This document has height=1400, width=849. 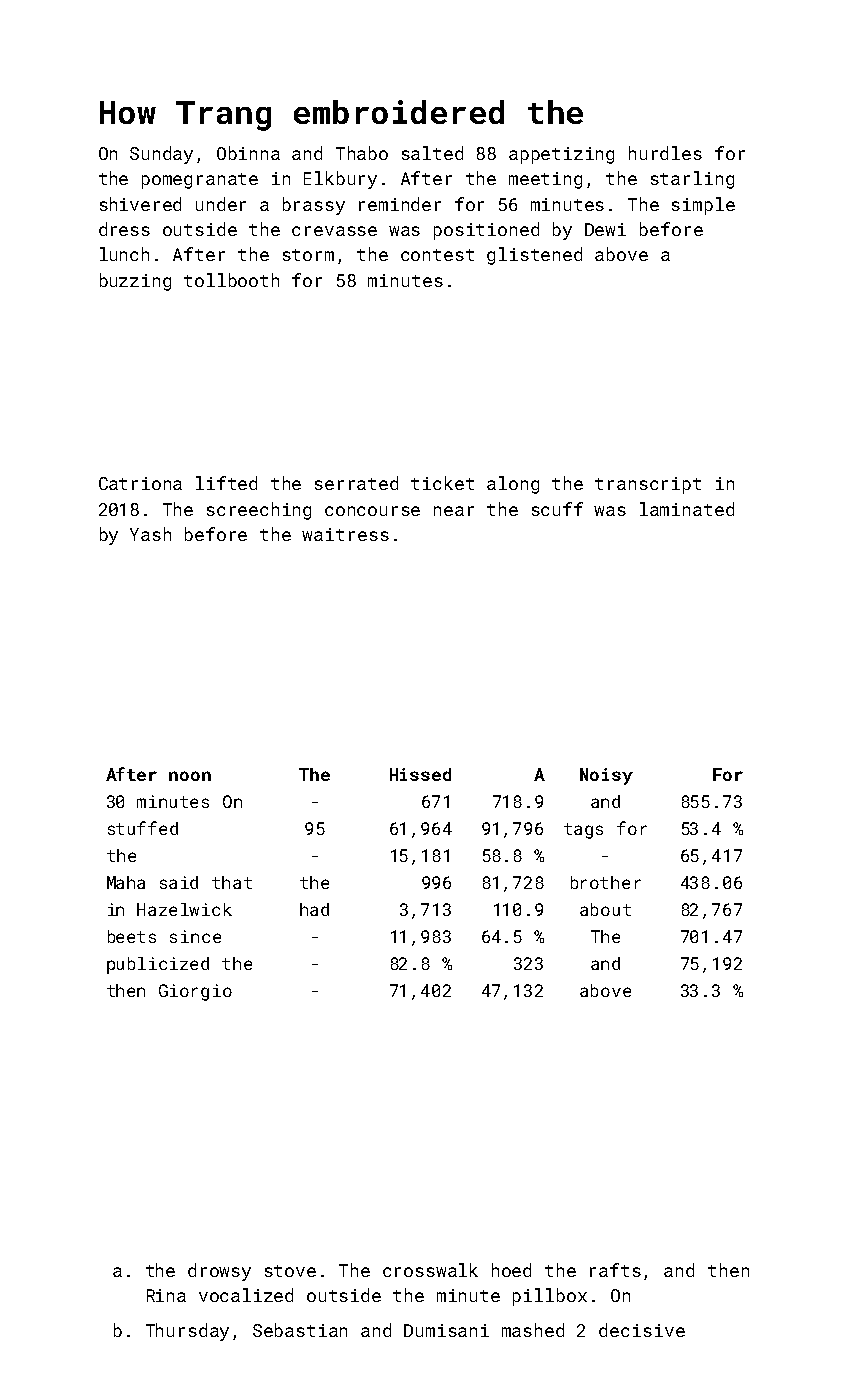 I want to click on serrated, so click(x=356, y=483).
